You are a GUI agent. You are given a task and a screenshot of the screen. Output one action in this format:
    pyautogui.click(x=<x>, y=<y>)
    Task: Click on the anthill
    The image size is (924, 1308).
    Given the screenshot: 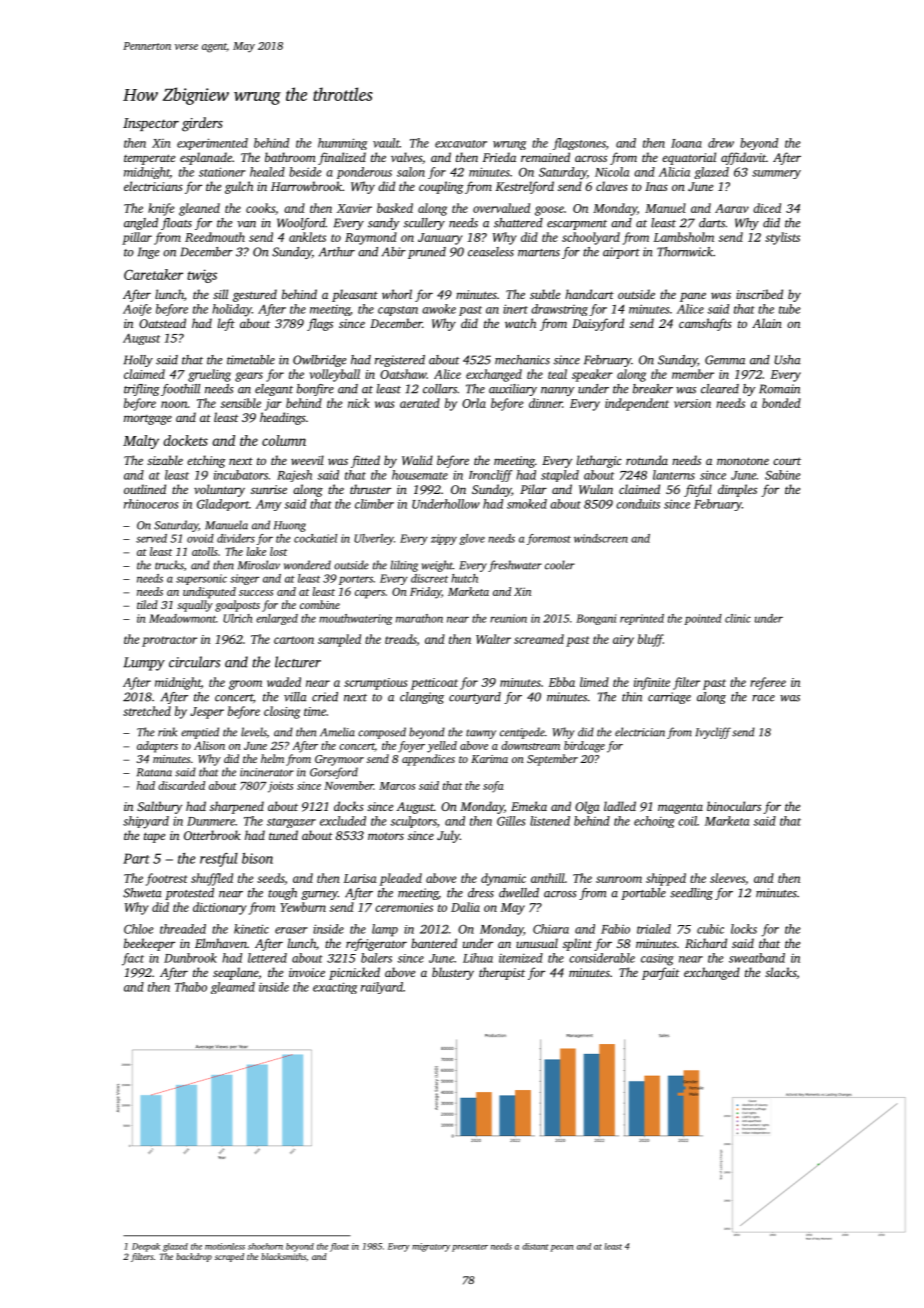 What is the action you would take?
    pyautogui.click(x=548, y=878)
